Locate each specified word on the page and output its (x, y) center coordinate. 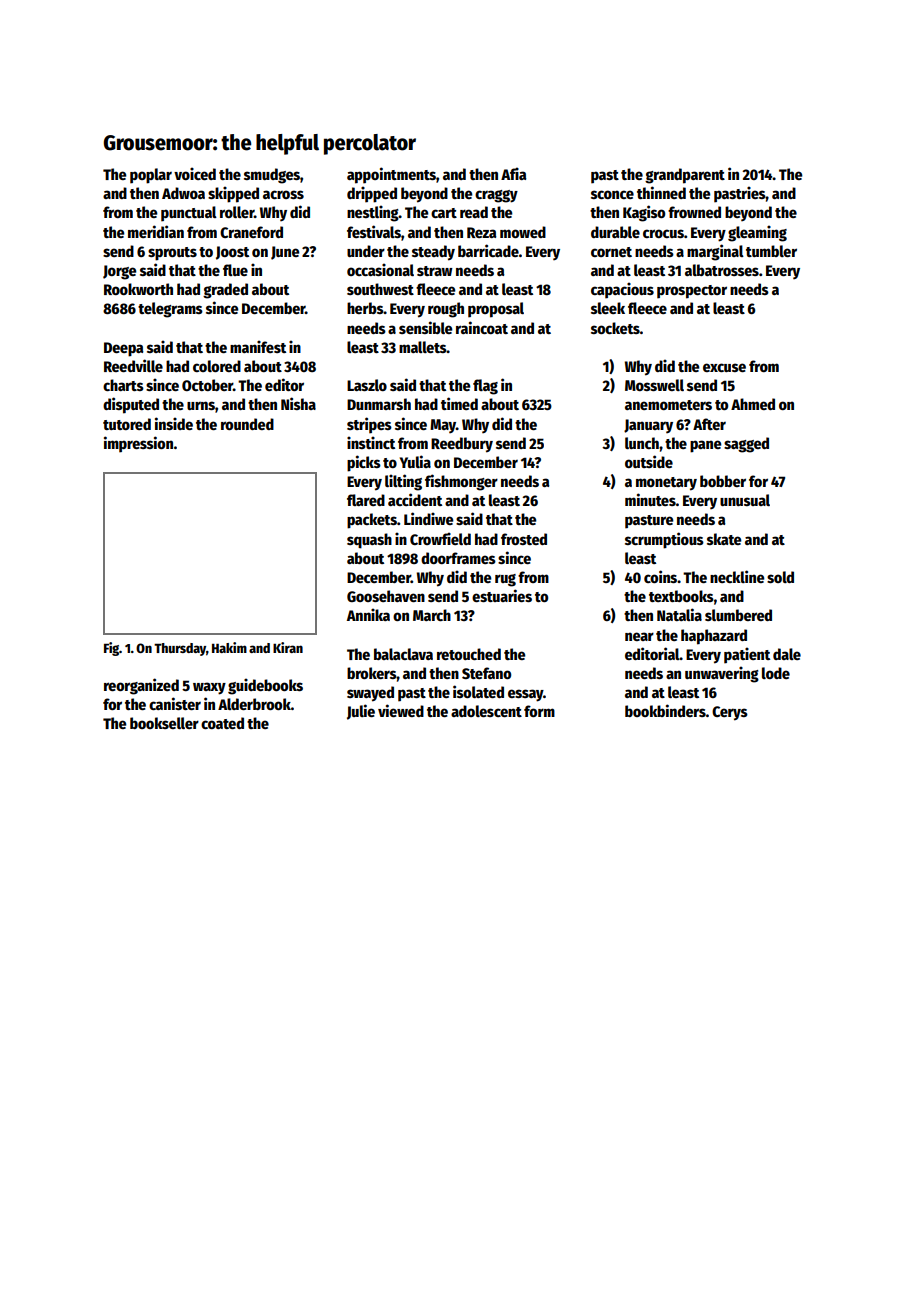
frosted (524, 539)
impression (139, 444)
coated (222, 723)
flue (235, 270)
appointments (391, 175)
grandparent (685, 176)
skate (724, 539)
